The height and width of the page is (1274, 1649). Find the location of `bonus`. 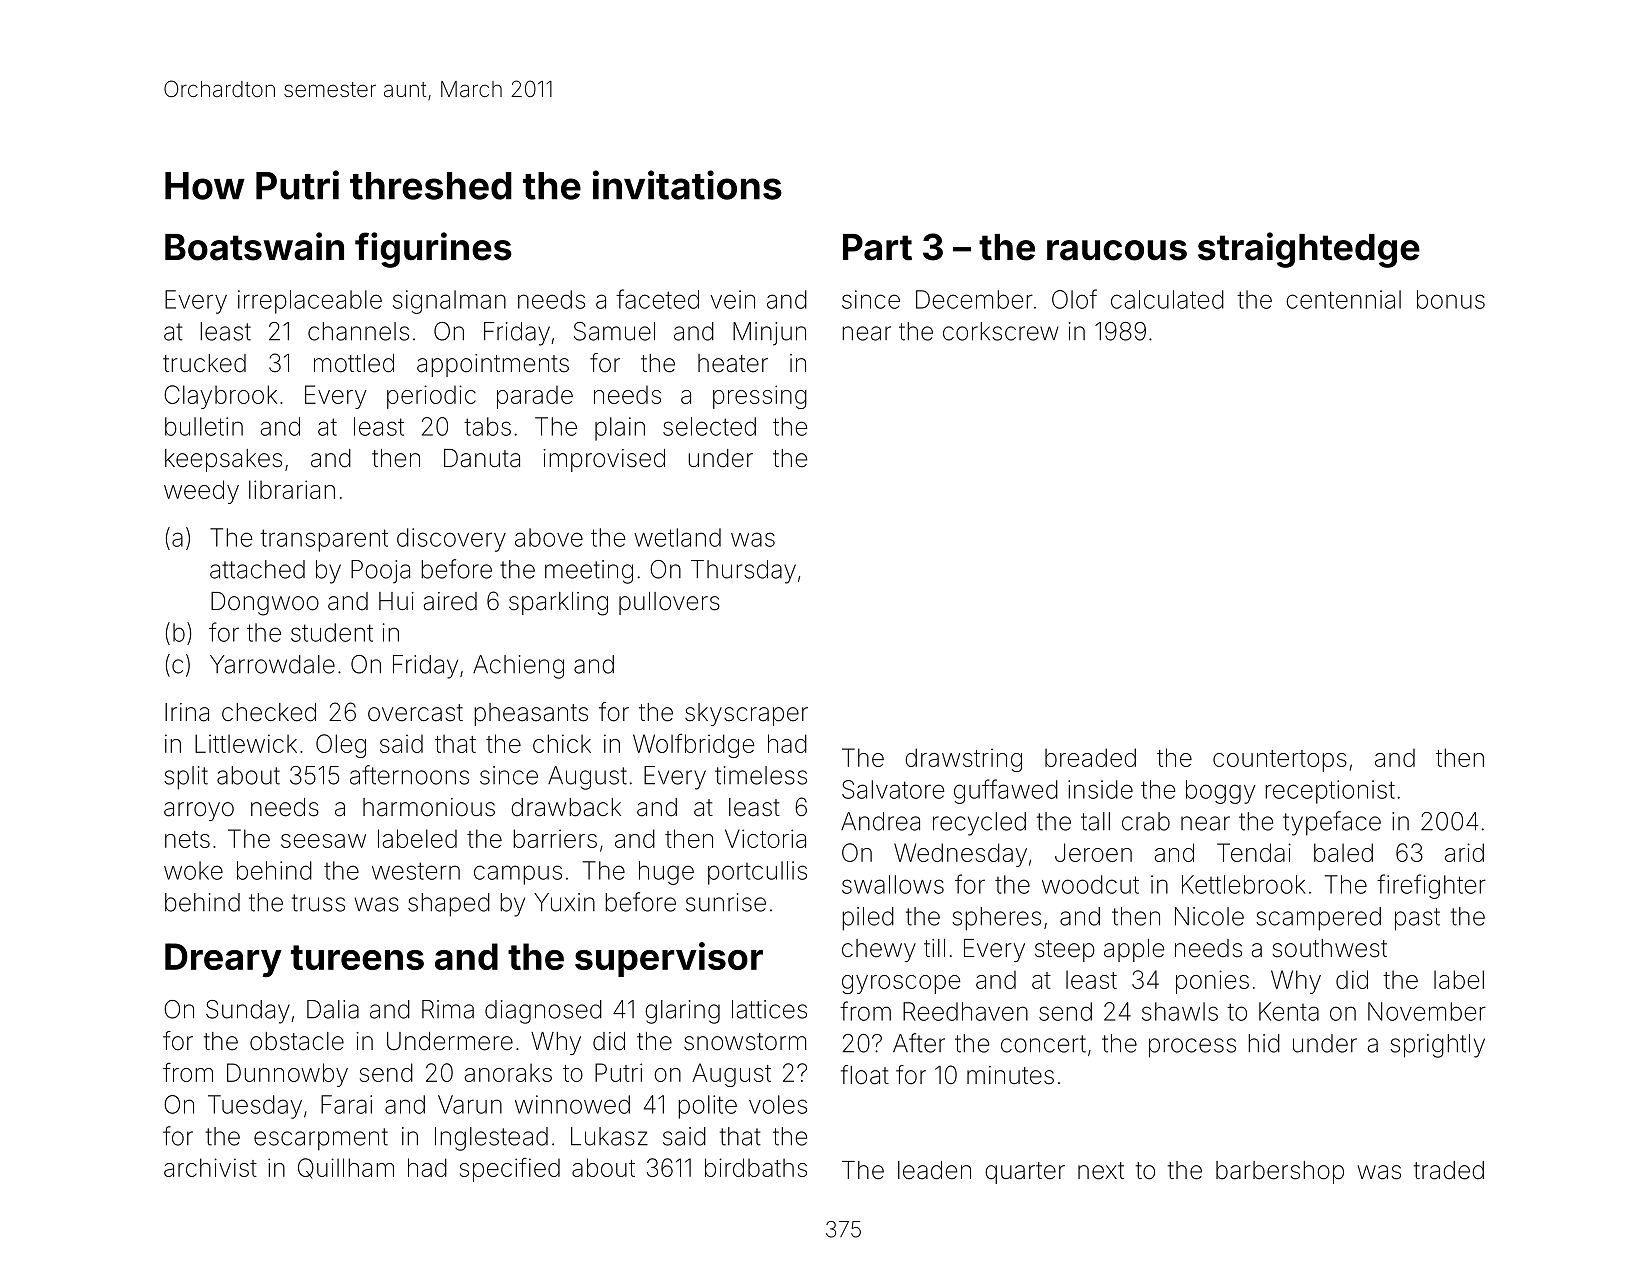

bonus is located at coordinates (1451, 299).
